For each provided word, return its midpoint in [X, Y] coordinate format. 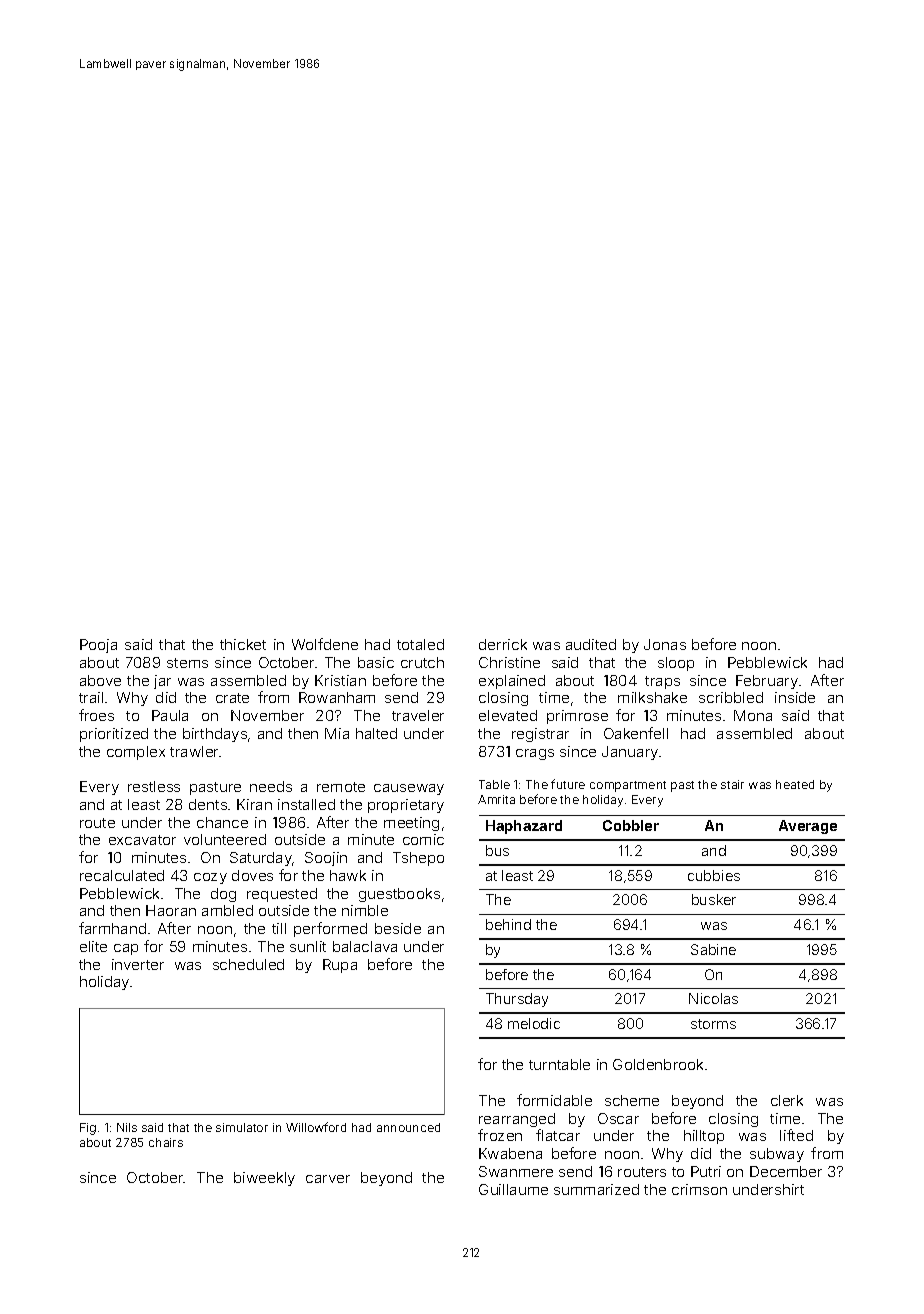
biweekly [264, 1179]
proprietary [406, 806]
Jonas [665, 644]
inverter [138, 964]
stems [187, 663]
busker [714, 899]
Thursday [517, 1000]
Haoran [171, 910]
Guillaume [513, 1189]
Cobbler [631, 825]
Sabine [713, 949]
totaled [420, 644]
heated [795, 784]
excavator [142, 840]
